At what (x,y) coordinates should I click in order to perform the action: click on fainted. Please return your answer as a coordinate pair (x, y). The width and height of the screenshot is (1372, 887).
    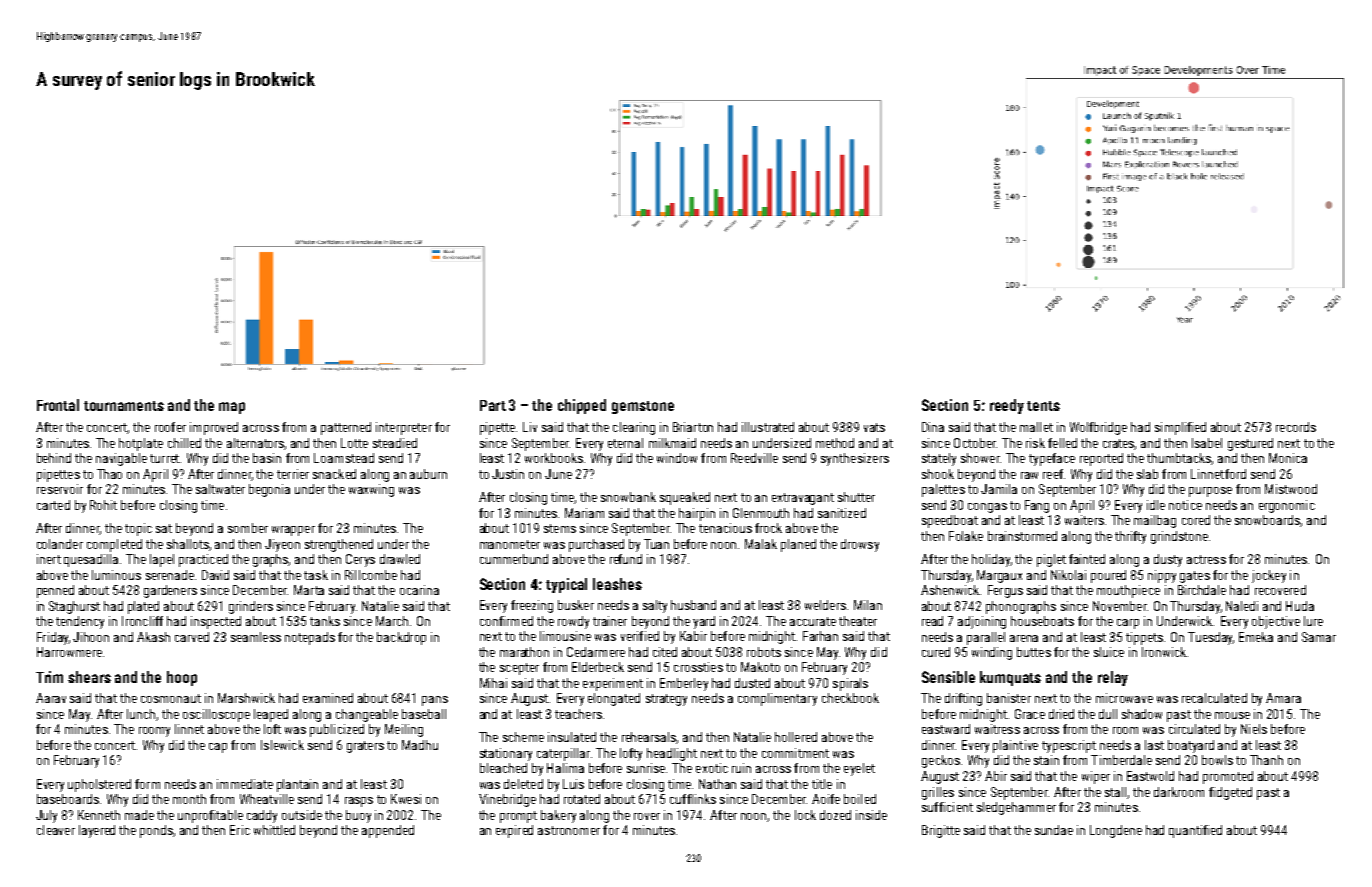
    Looking at the image, I should click on (1087, 559).
